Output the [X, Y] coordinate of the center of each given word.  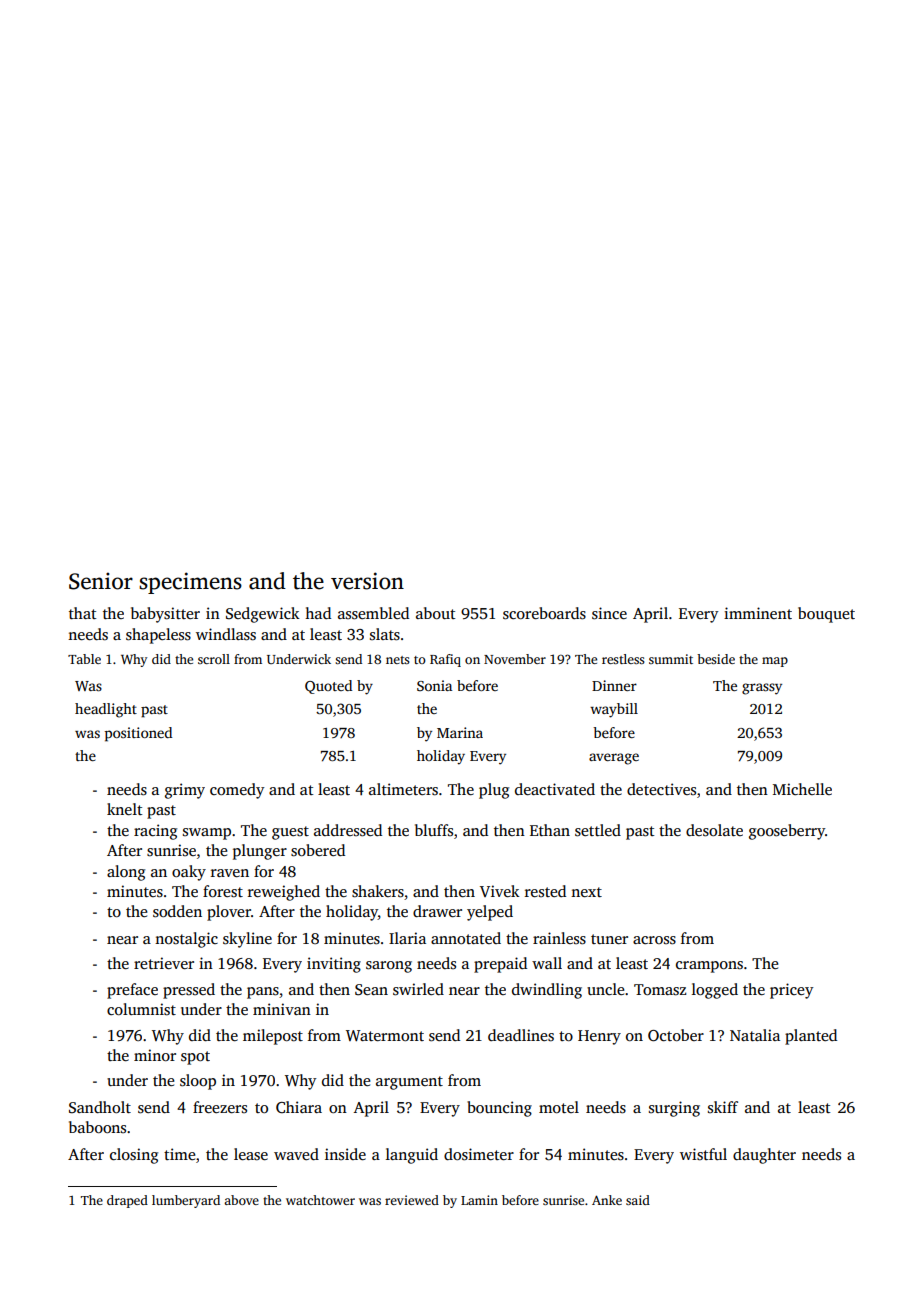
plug [494, 791]
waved [296, 1154]
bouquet [826, 615]
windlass [226, 634]
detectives [661, 789]
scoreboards [544, 613]
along [126, 873]
